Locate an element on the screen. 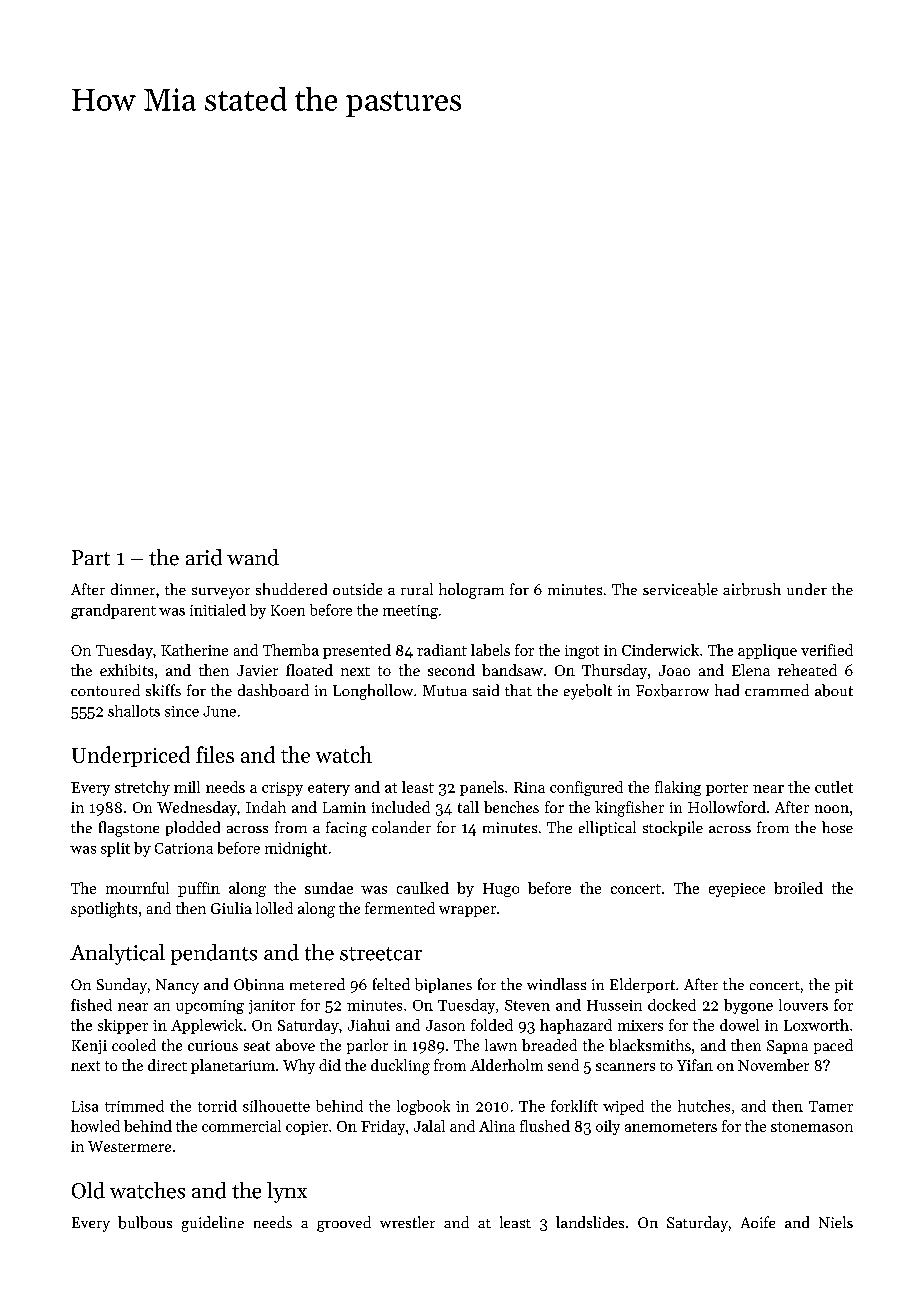 The image size is (924, 1308). eyepiece is located at coordinates (737, 890).
